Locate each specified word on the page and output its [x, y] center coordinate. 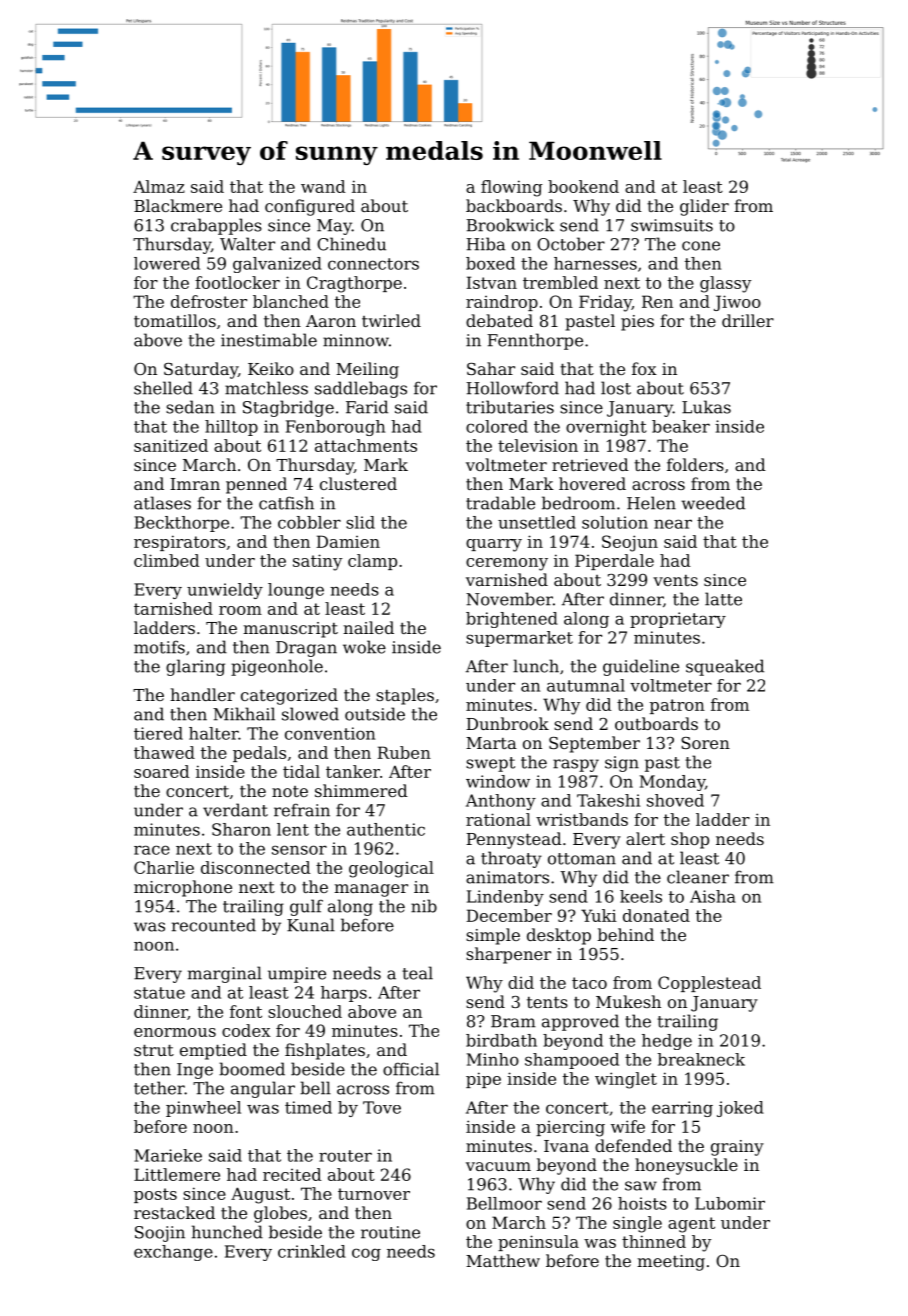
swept [490, 764]
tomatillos [175, 320]
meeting [671, 1263]
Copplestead [709, 984]
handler [202, 694]
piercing [570, 1128]
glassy [725, 284]
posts [155, 1195]
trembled [560, 282]
